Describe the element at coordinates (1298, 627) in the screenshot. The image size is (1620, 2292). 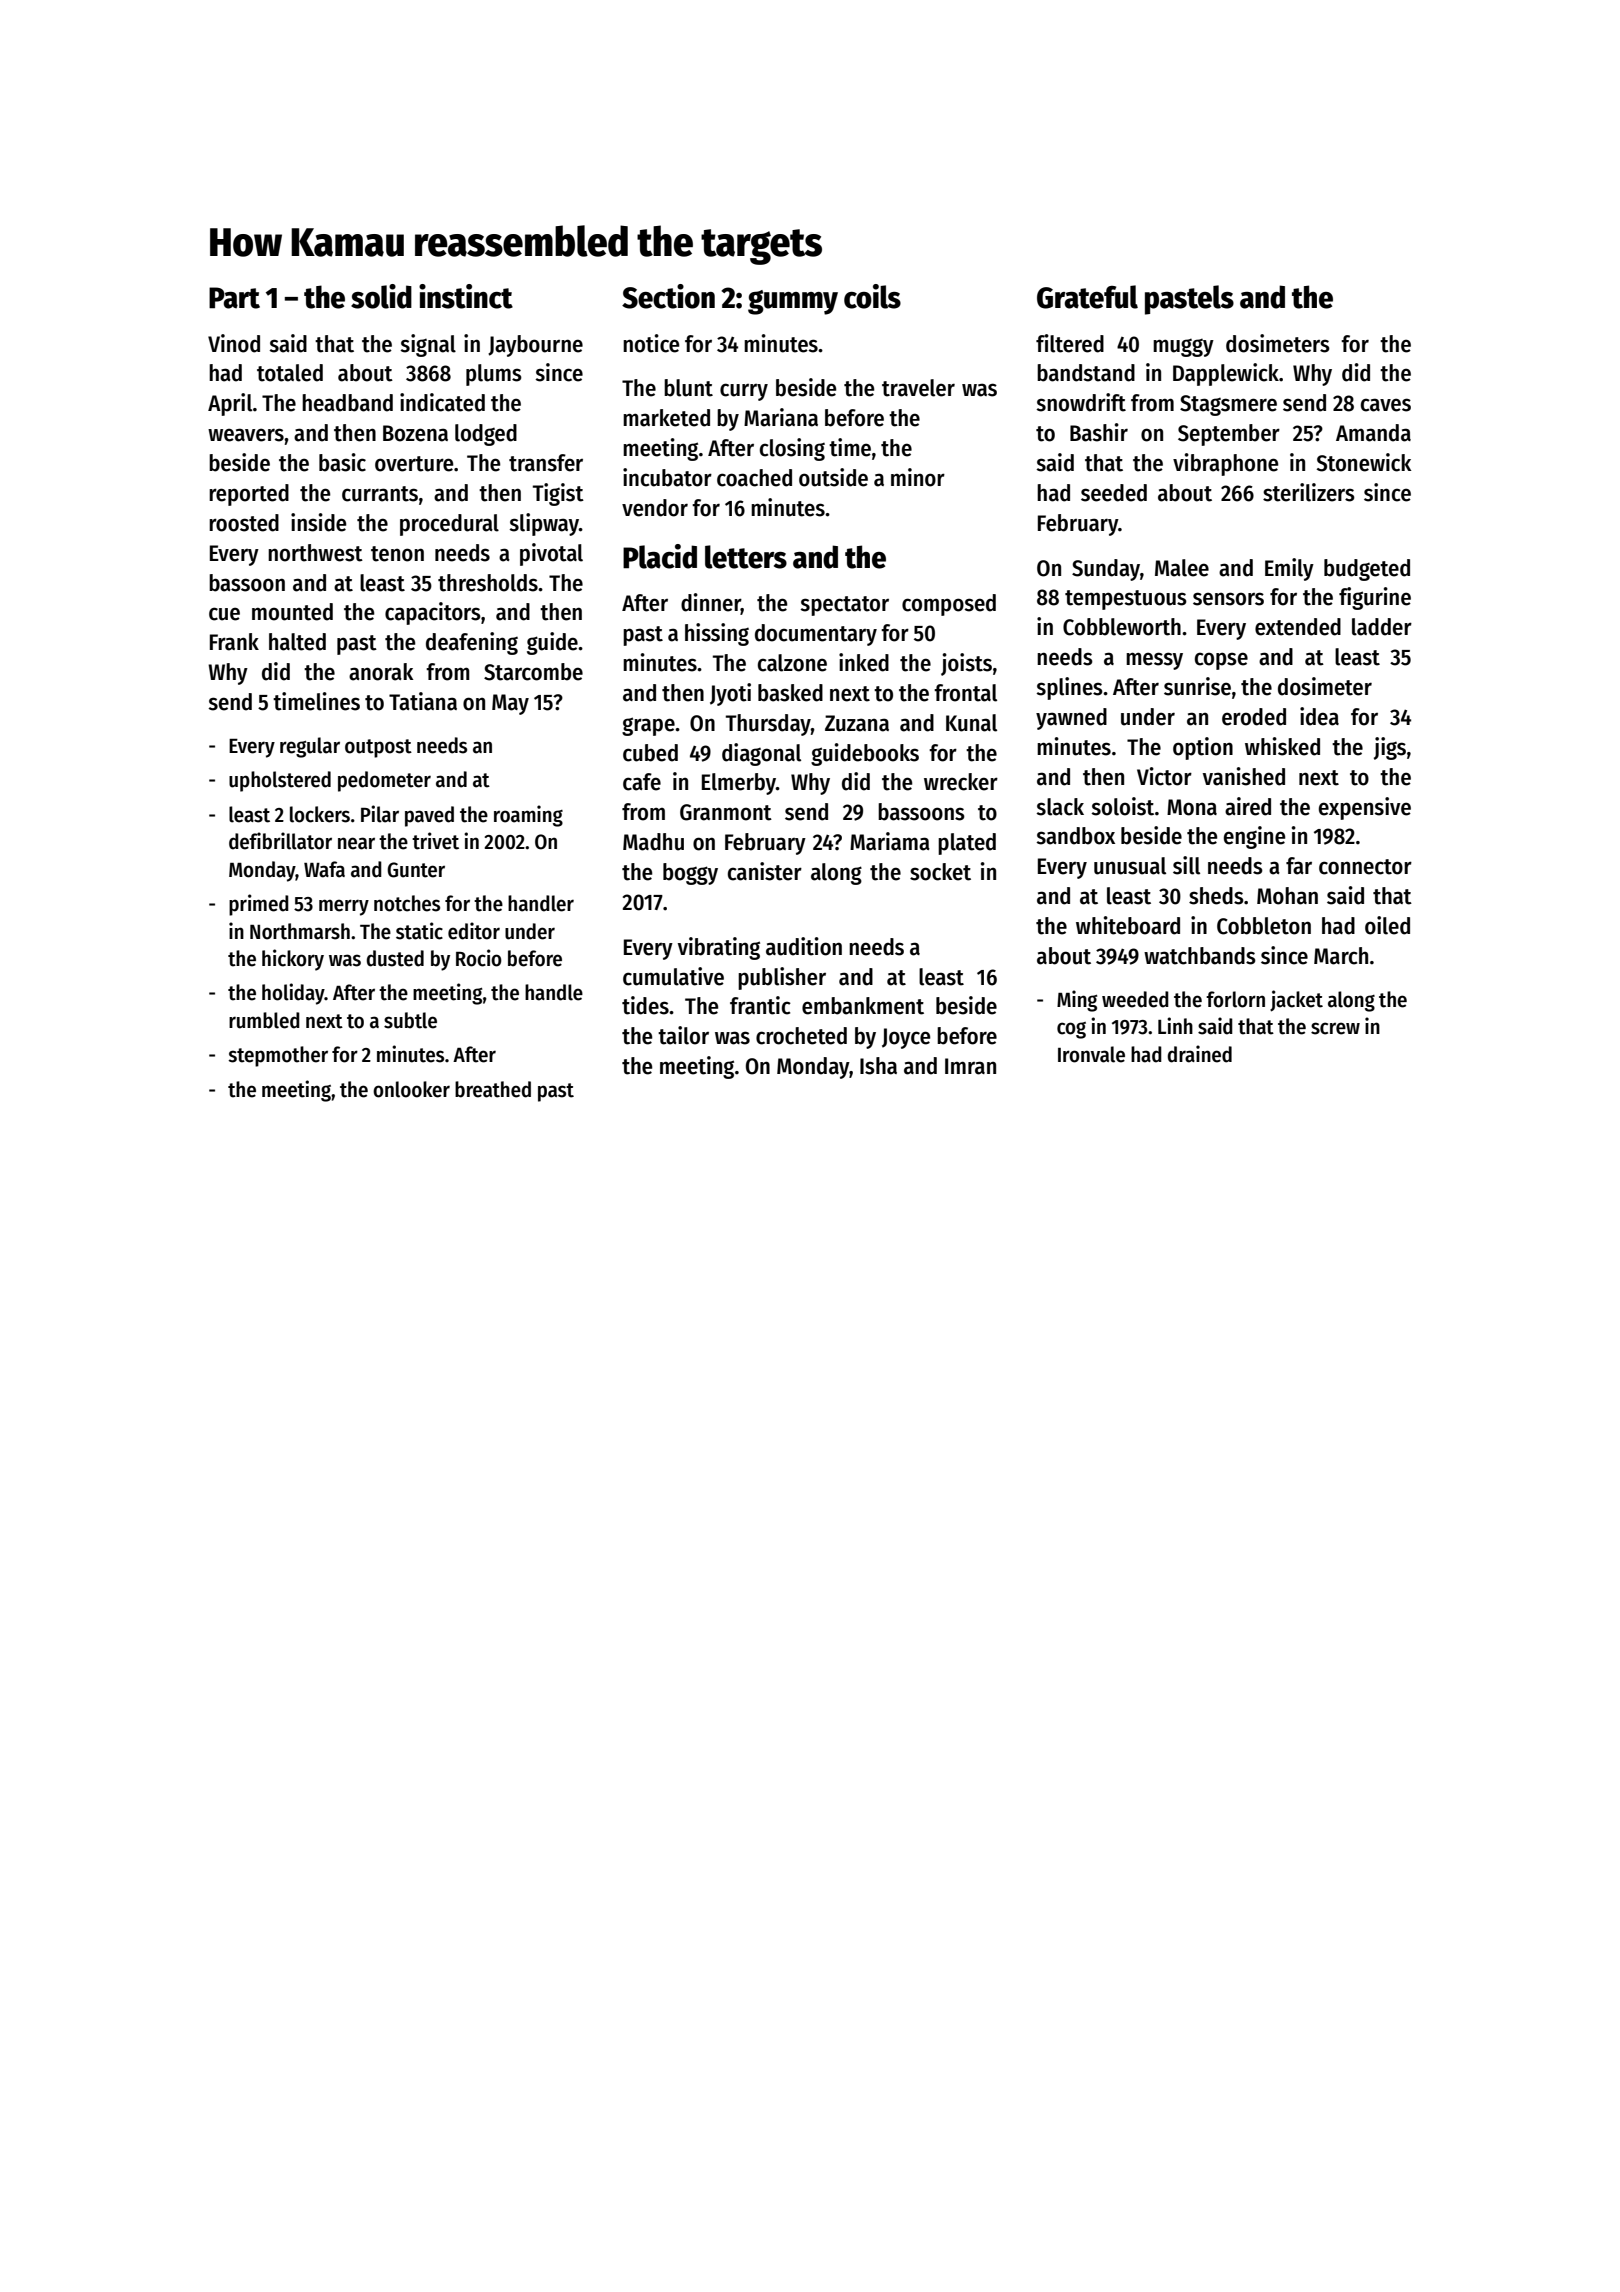
I see `extended` at that location.
